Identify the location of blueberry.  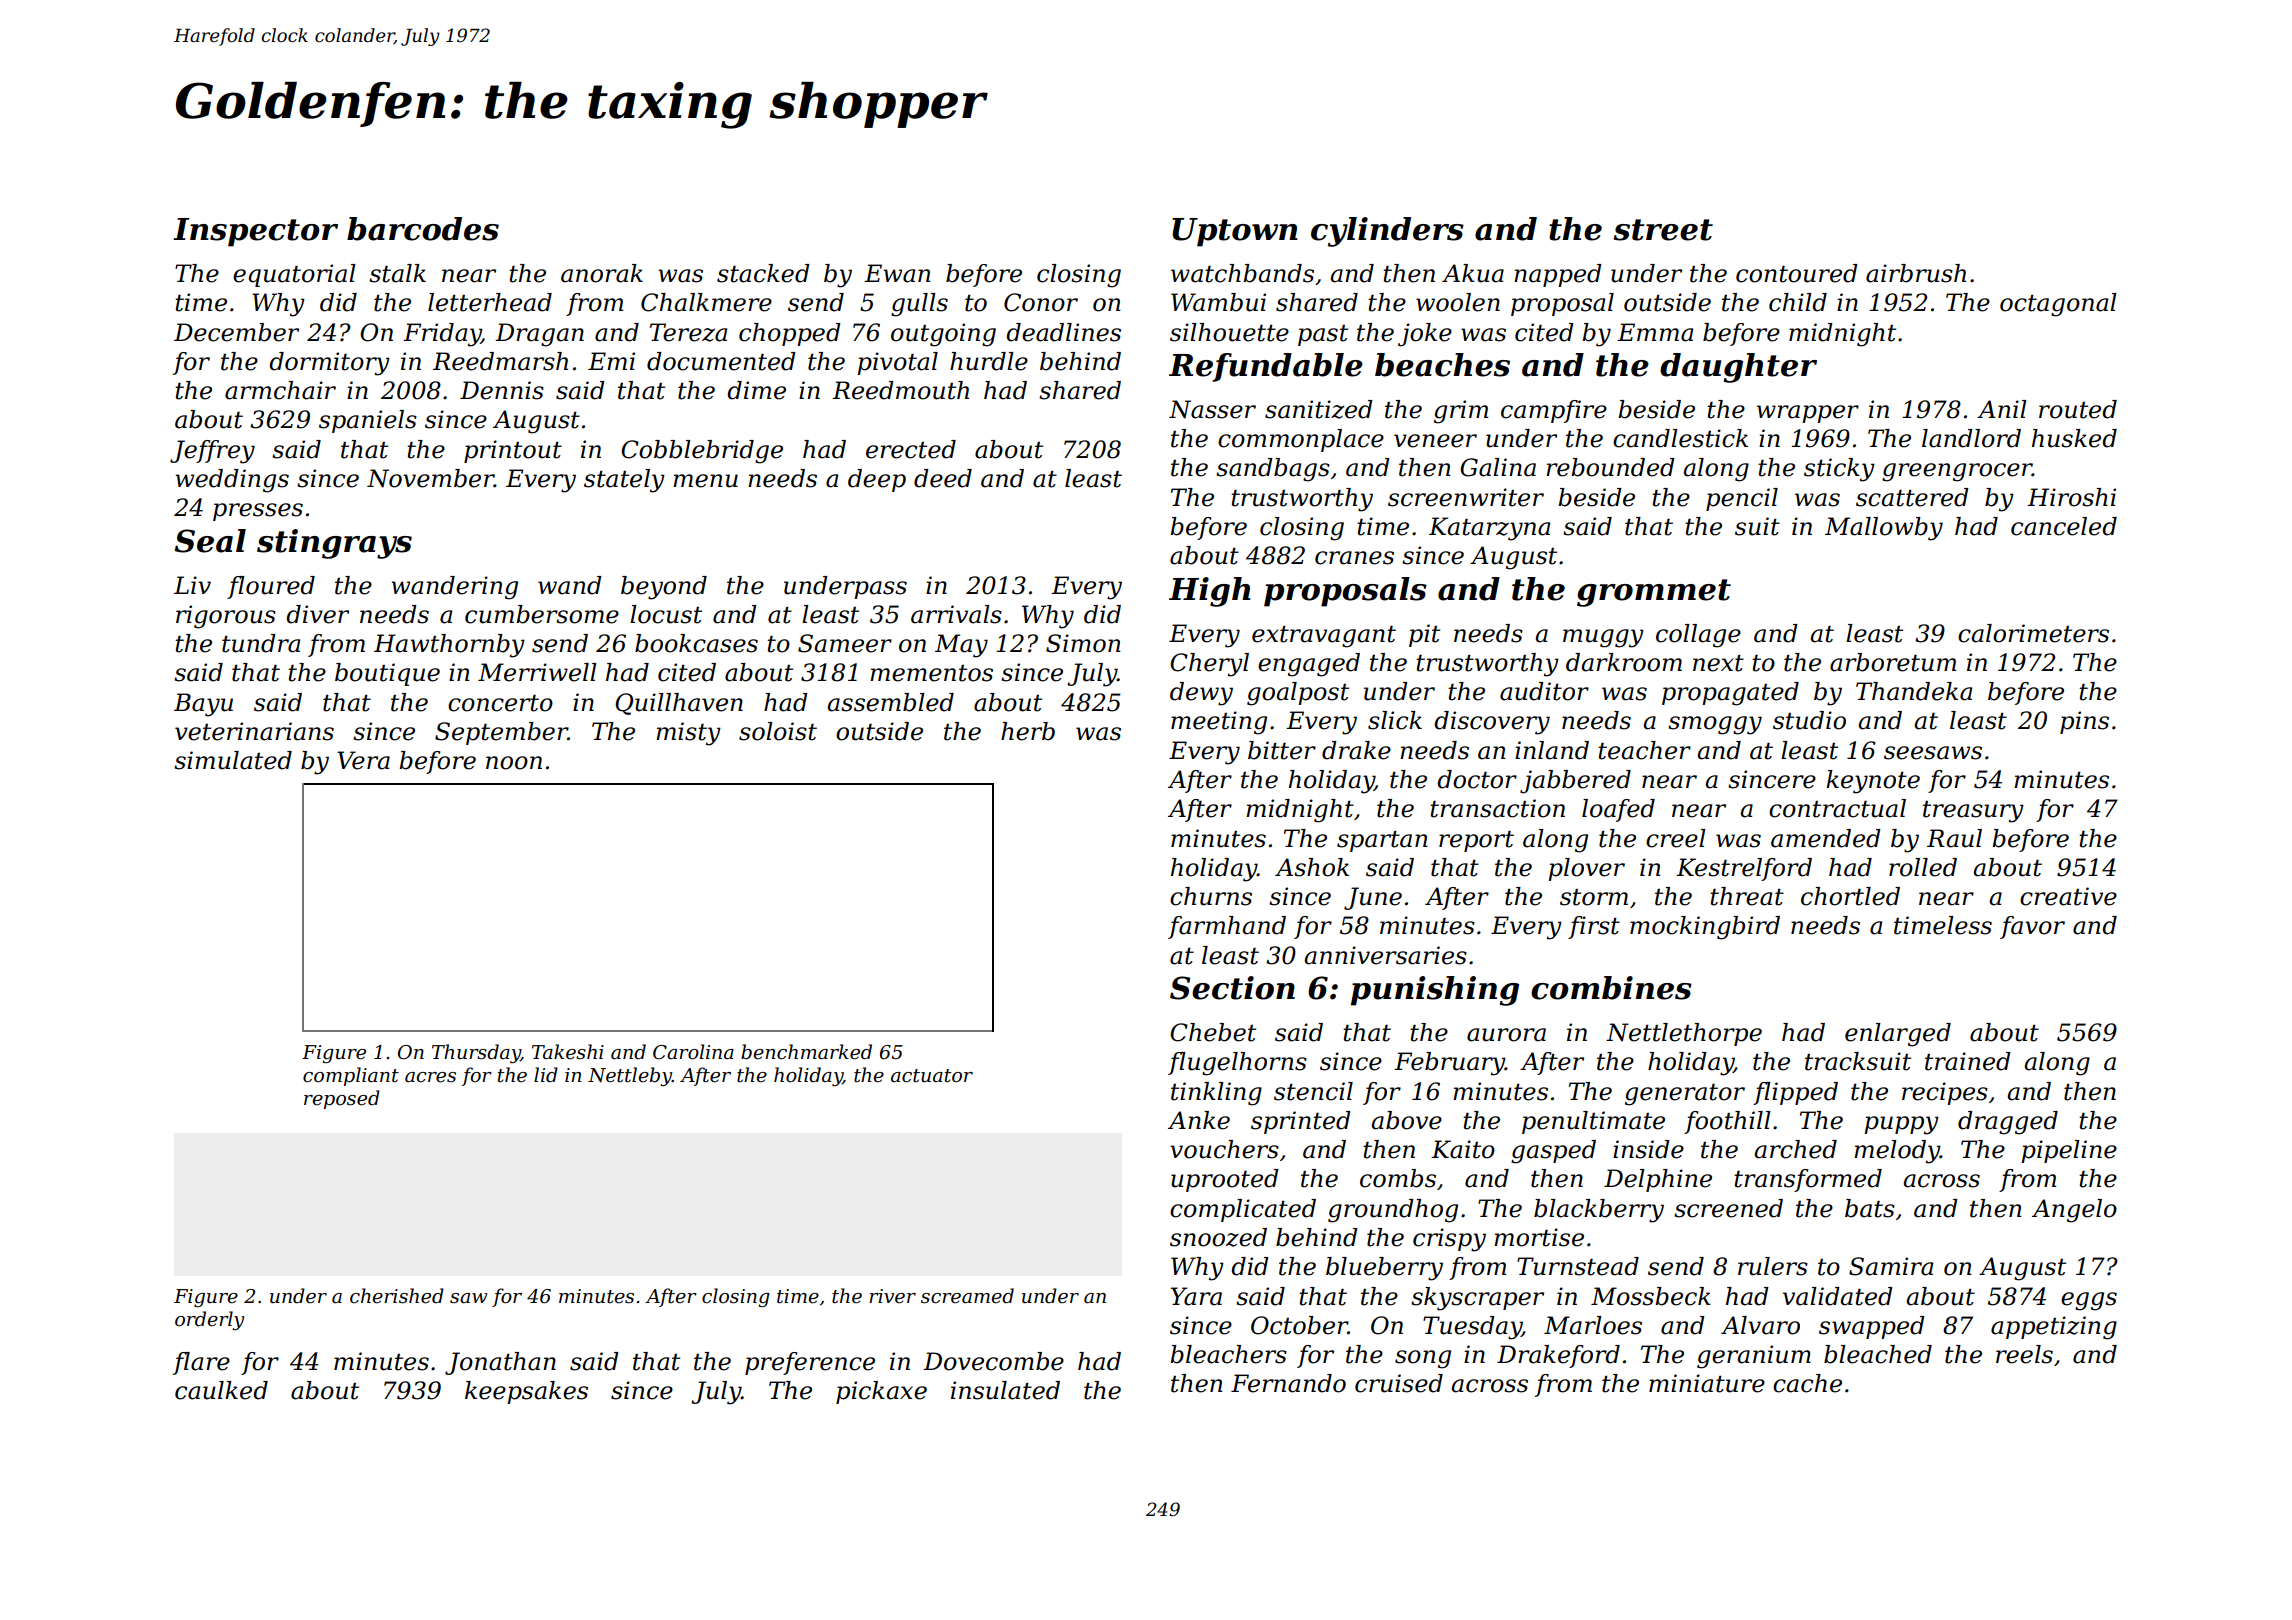
(1384, 1269).
